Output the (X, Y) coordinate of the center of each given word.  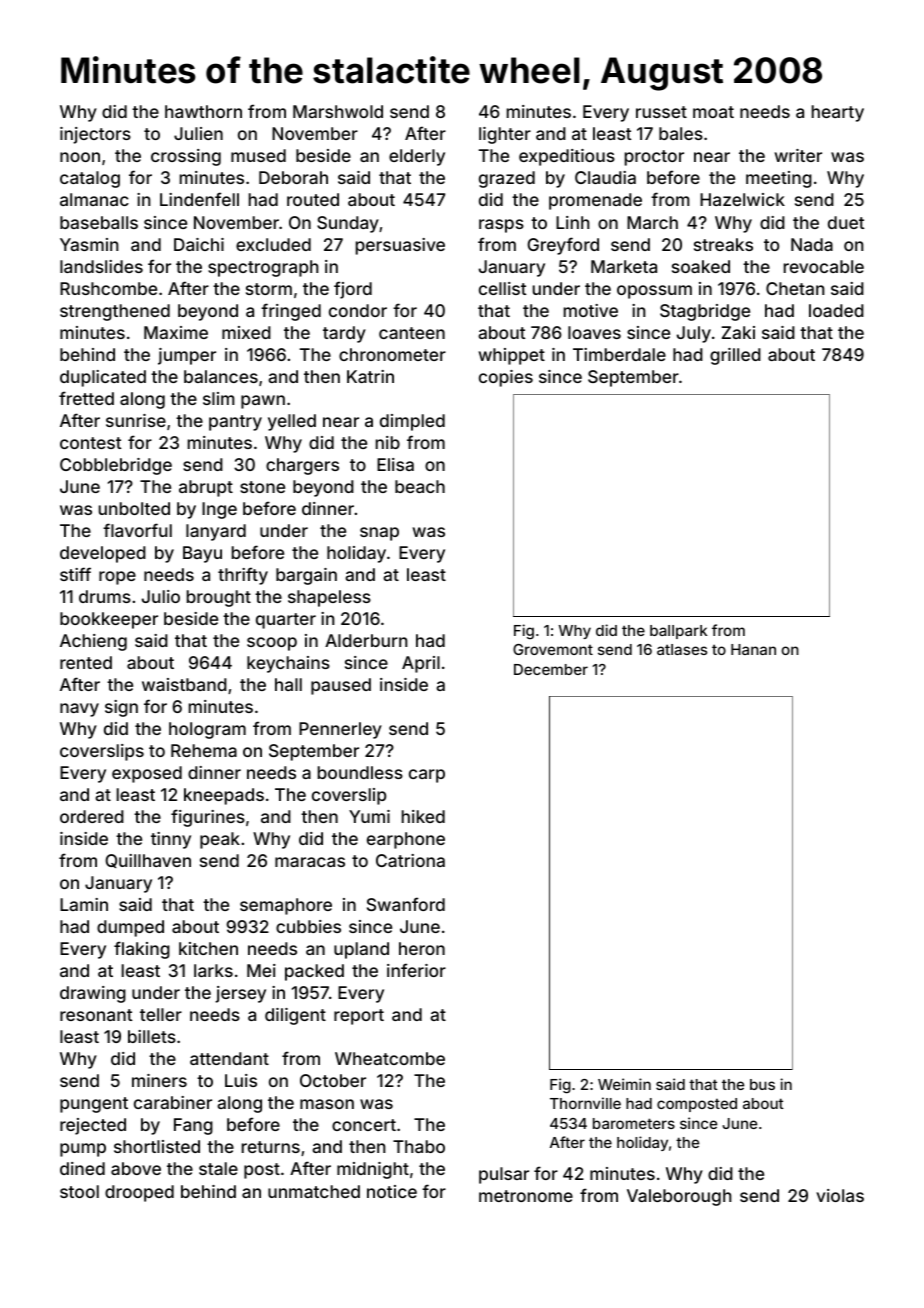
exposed (147, 774)
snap (379, 534)
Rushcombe (108, 288)
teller (161, 1014)
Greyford (563, 246)
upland (361, 950)
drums (105, 596)
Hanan (753, 649)
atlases (682, 649)
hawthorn (203, 111)
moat (713, 112)
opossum (654, 292)
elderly (417, 157)
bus (762, 1084)
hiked (423, 816)
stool (79, 1191)
